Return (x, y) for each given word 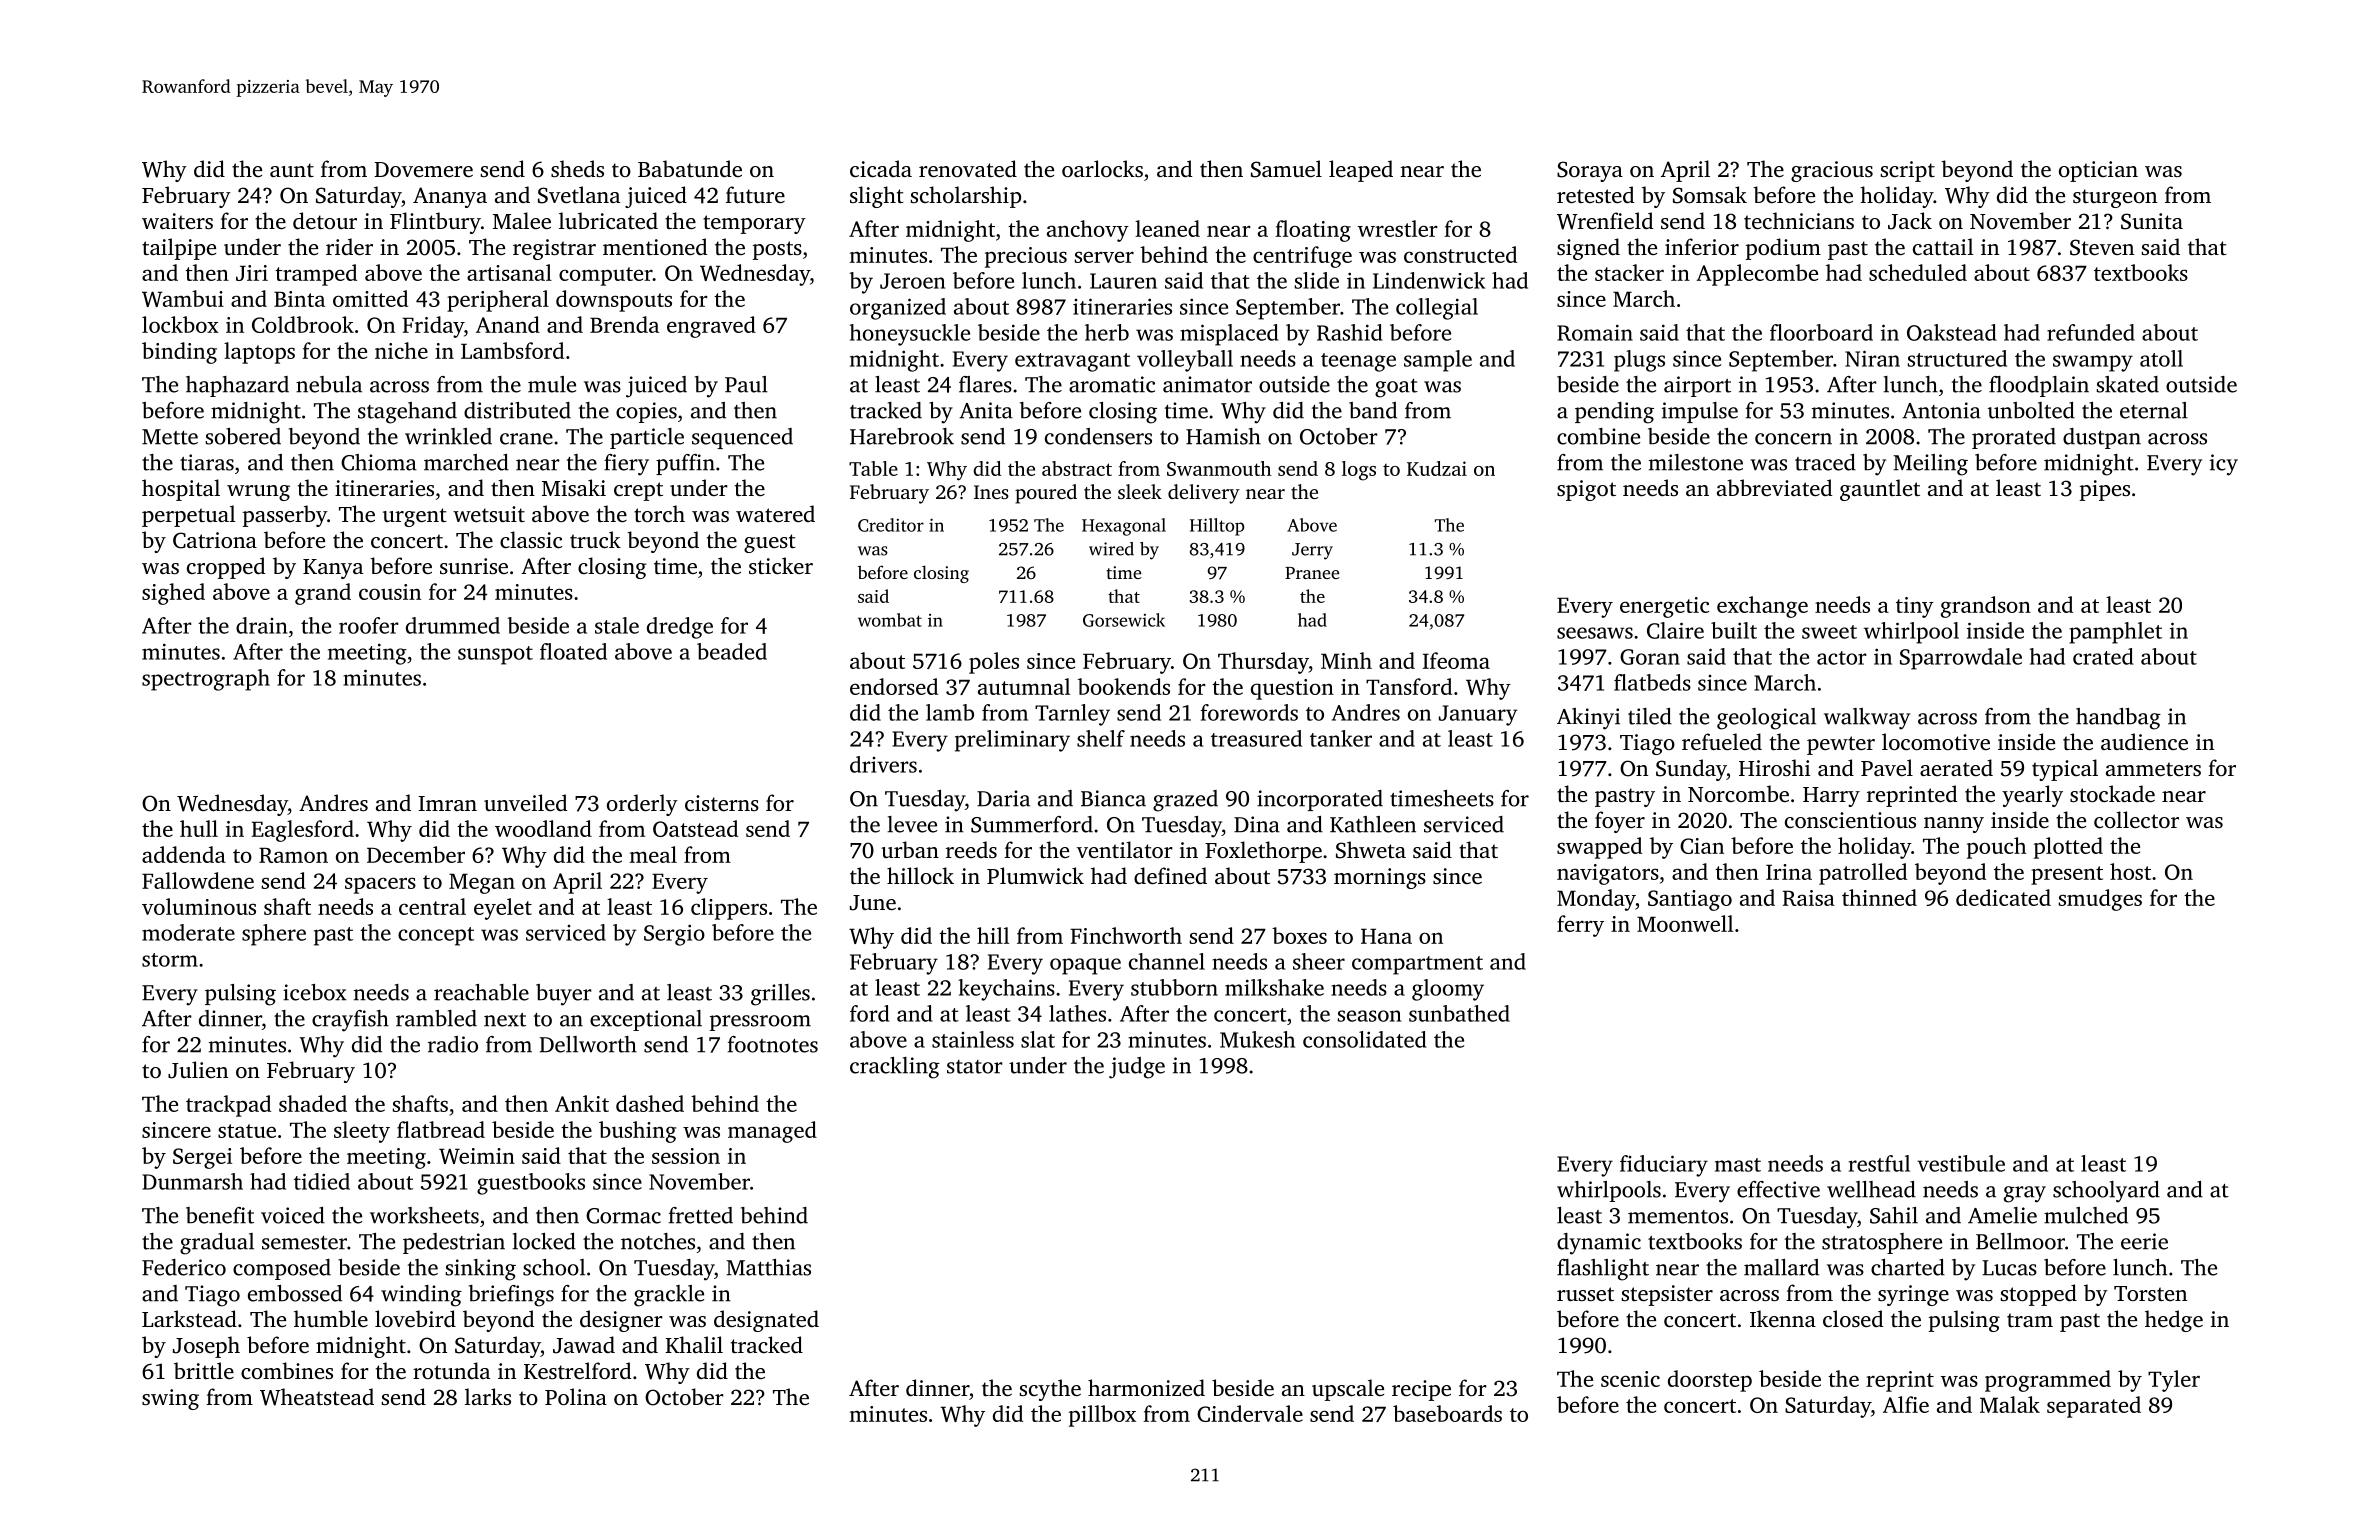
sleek (1140, 491)
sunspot (495, 655)
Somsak (1710, 195)
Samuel (1286, 169)
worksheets (424, 1215)
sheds (577, 168)
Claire (1675, 630)
